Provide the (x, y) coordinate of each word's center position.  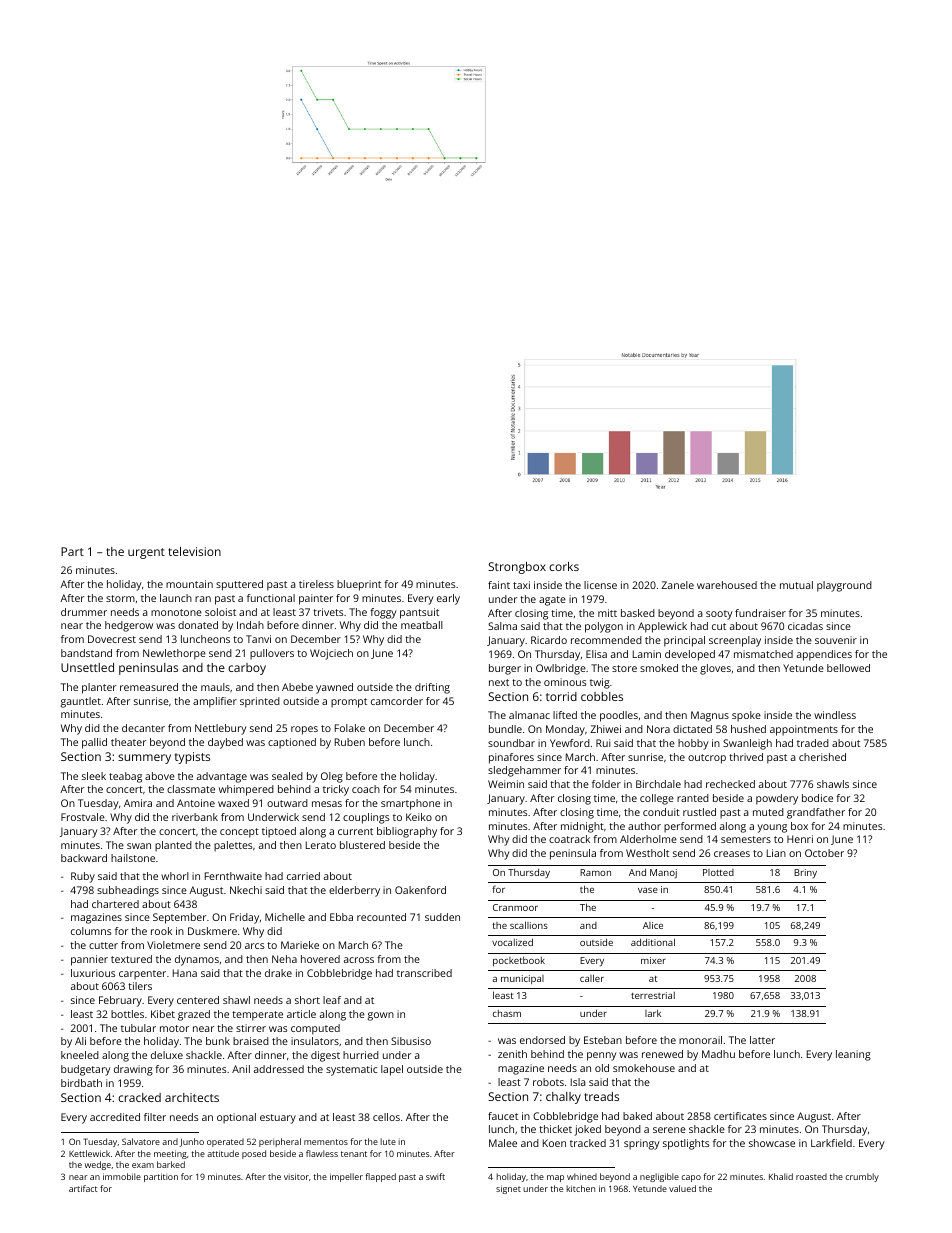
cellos (386, 1117)
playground (844, 586)
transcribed (424, 973)
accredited (115, 1117)
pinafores (511, 758)
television (194, 551)
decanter (143, 728)
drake (278, 973)
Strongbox (517, 568)
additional (653, 942)
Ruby (83, 877)
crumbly (862, 1177)
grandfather (816, 813)
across (359, 960)
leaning (853, 1055)
